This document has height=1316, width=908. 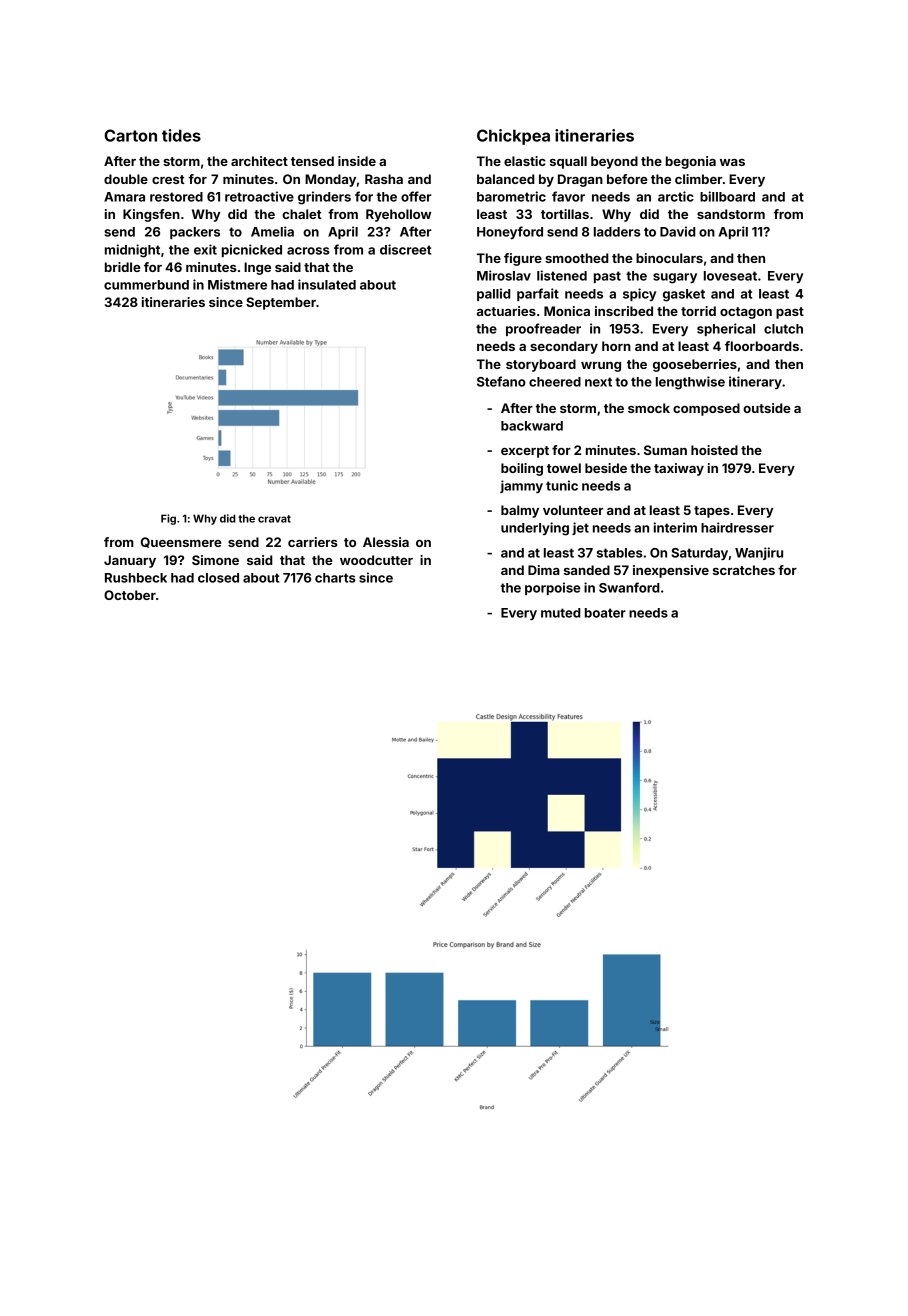 I want to click on Stefano, so click(x=501, y=381).
